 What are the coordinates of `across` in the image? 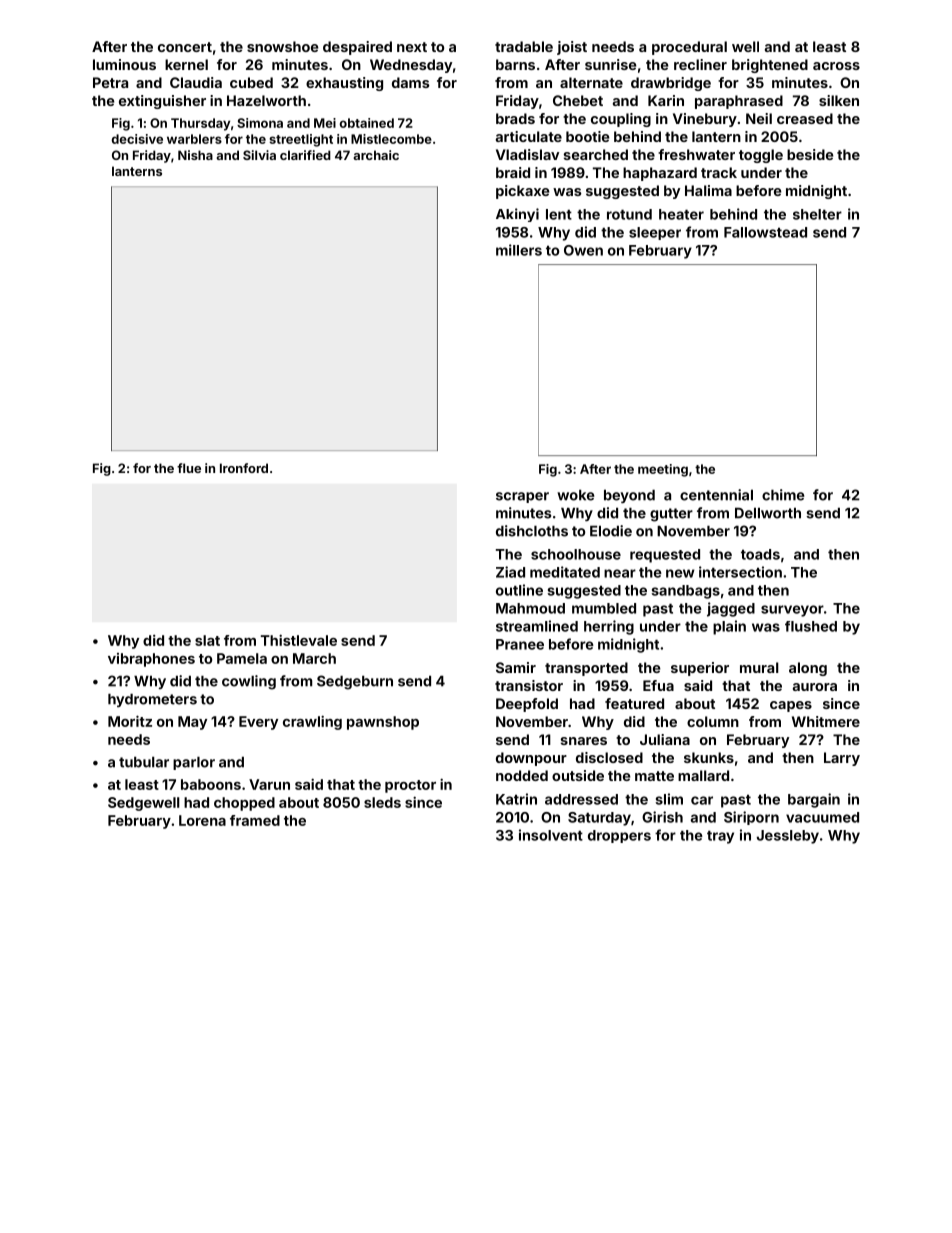 It's located at (836, 66).
